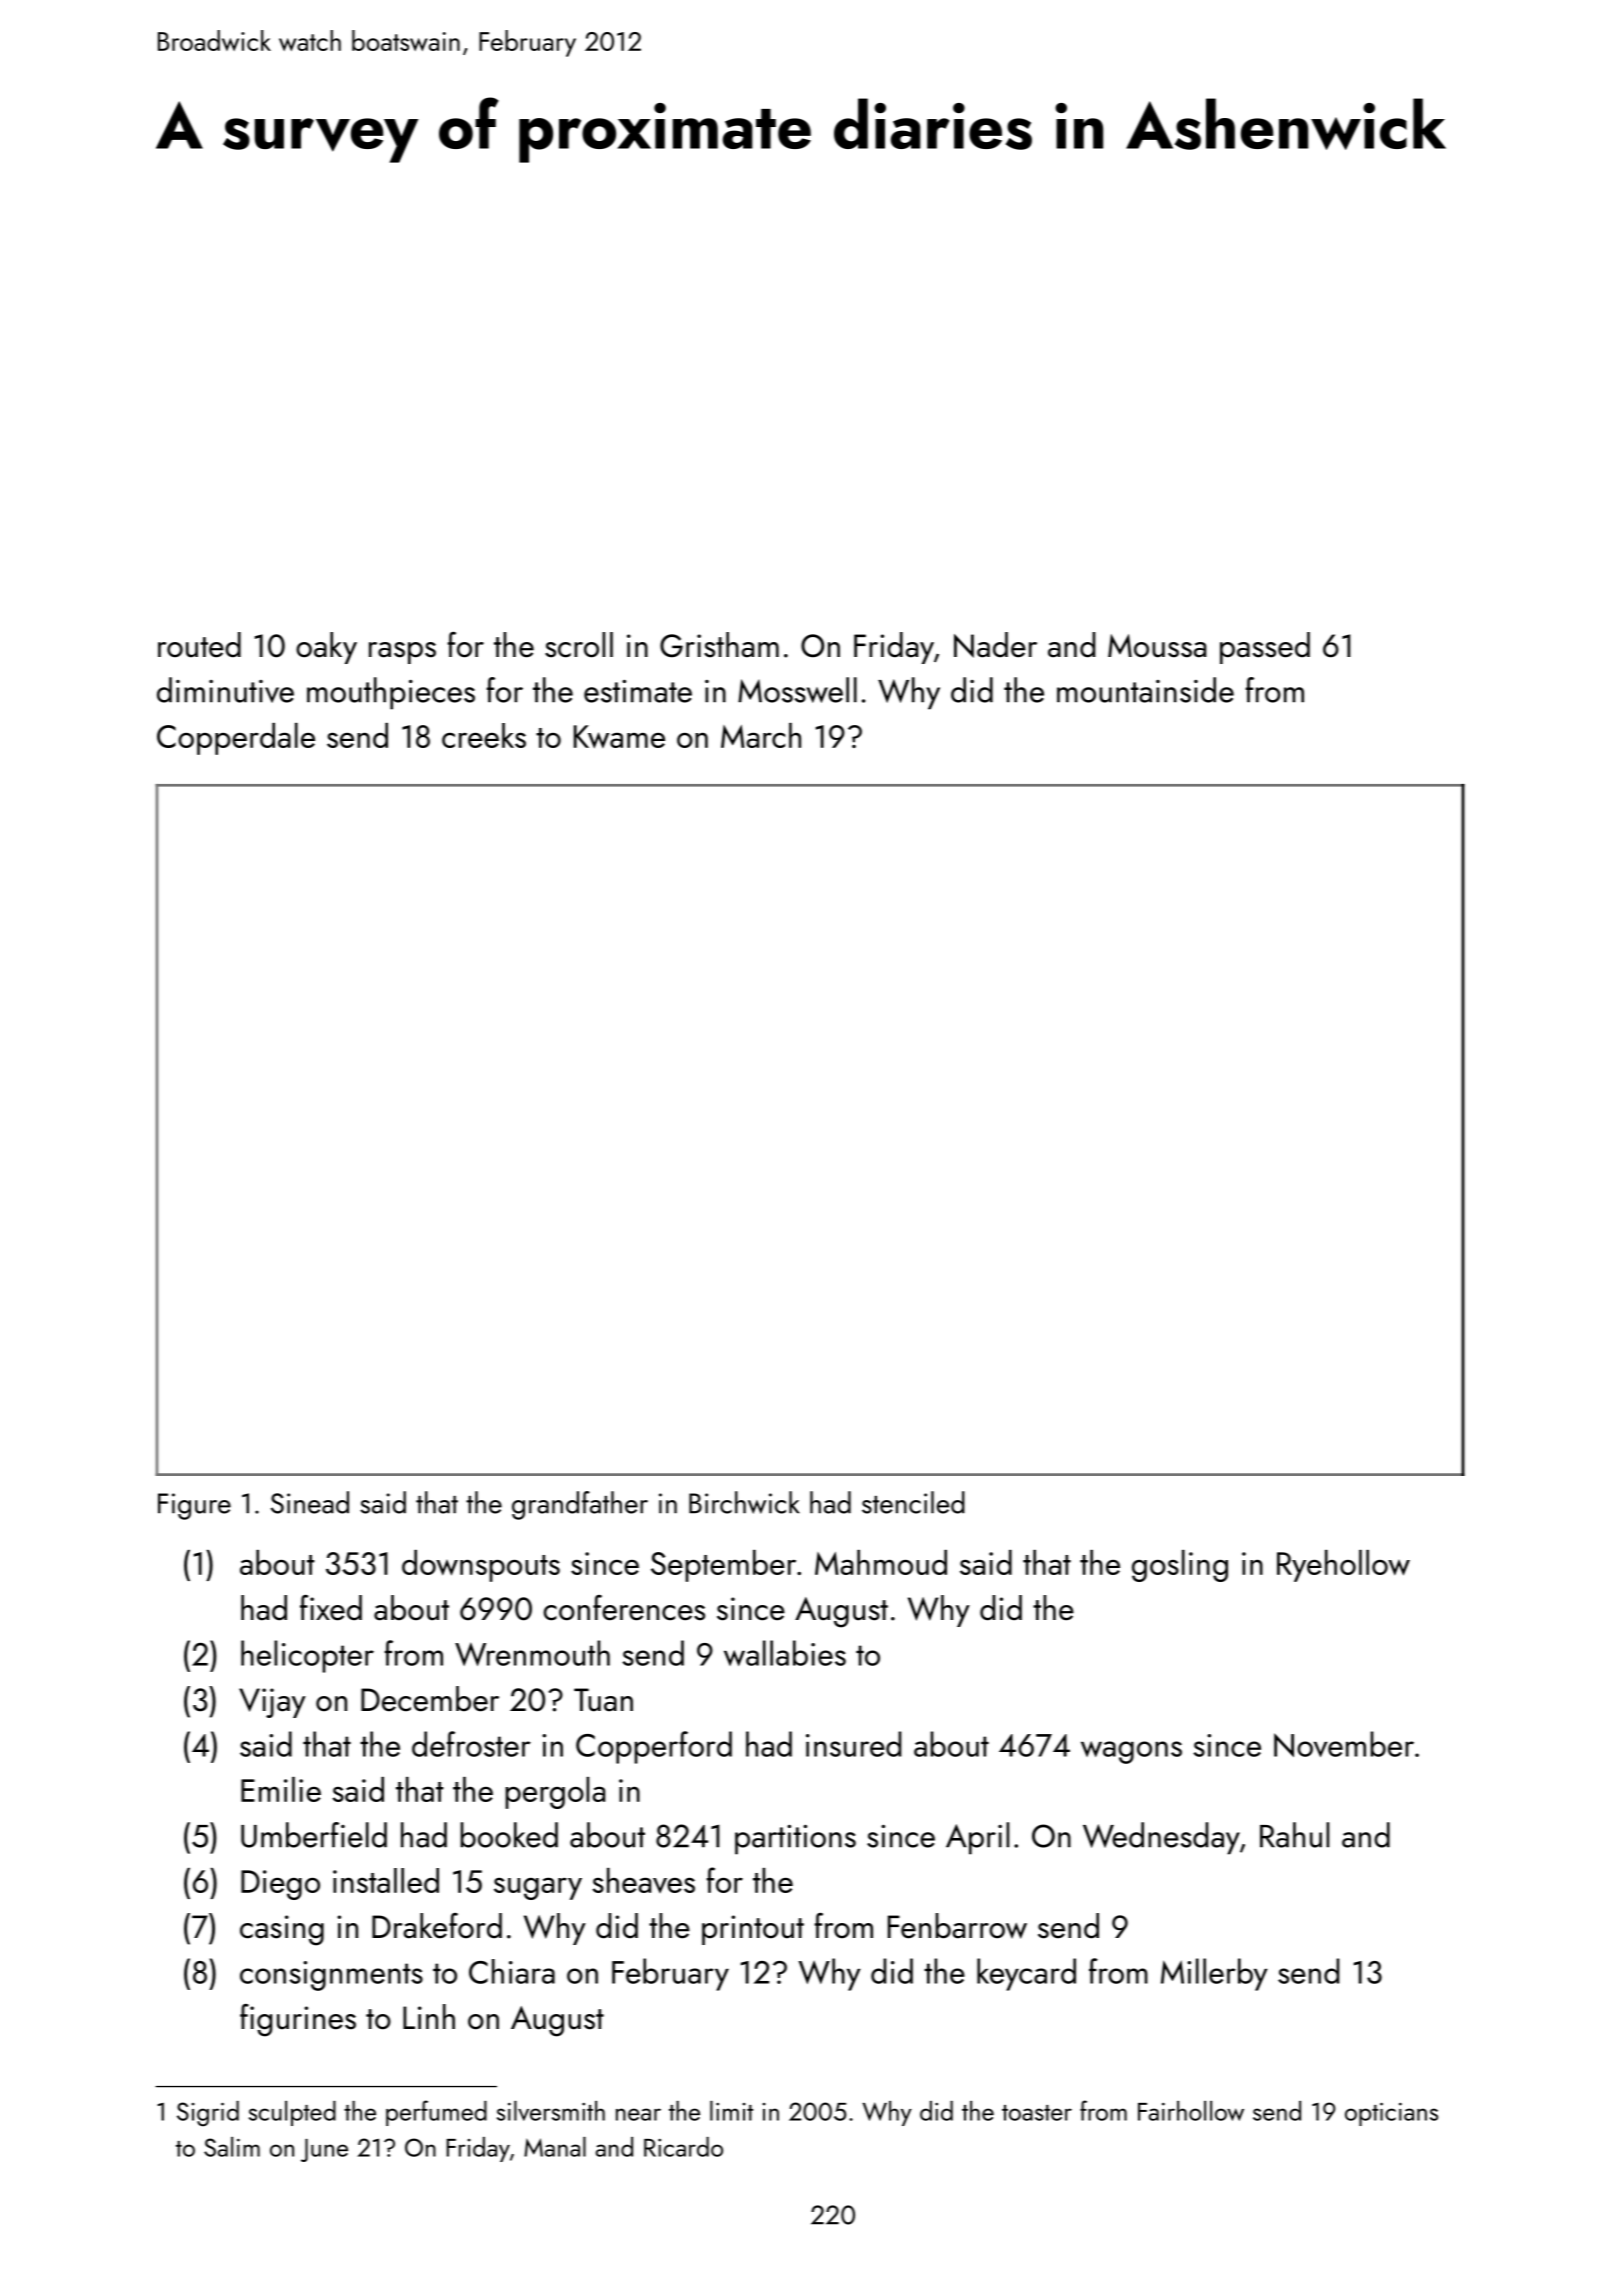 This page has width=1620, height=2292. I want to click on limit, so click(731, 2111).
